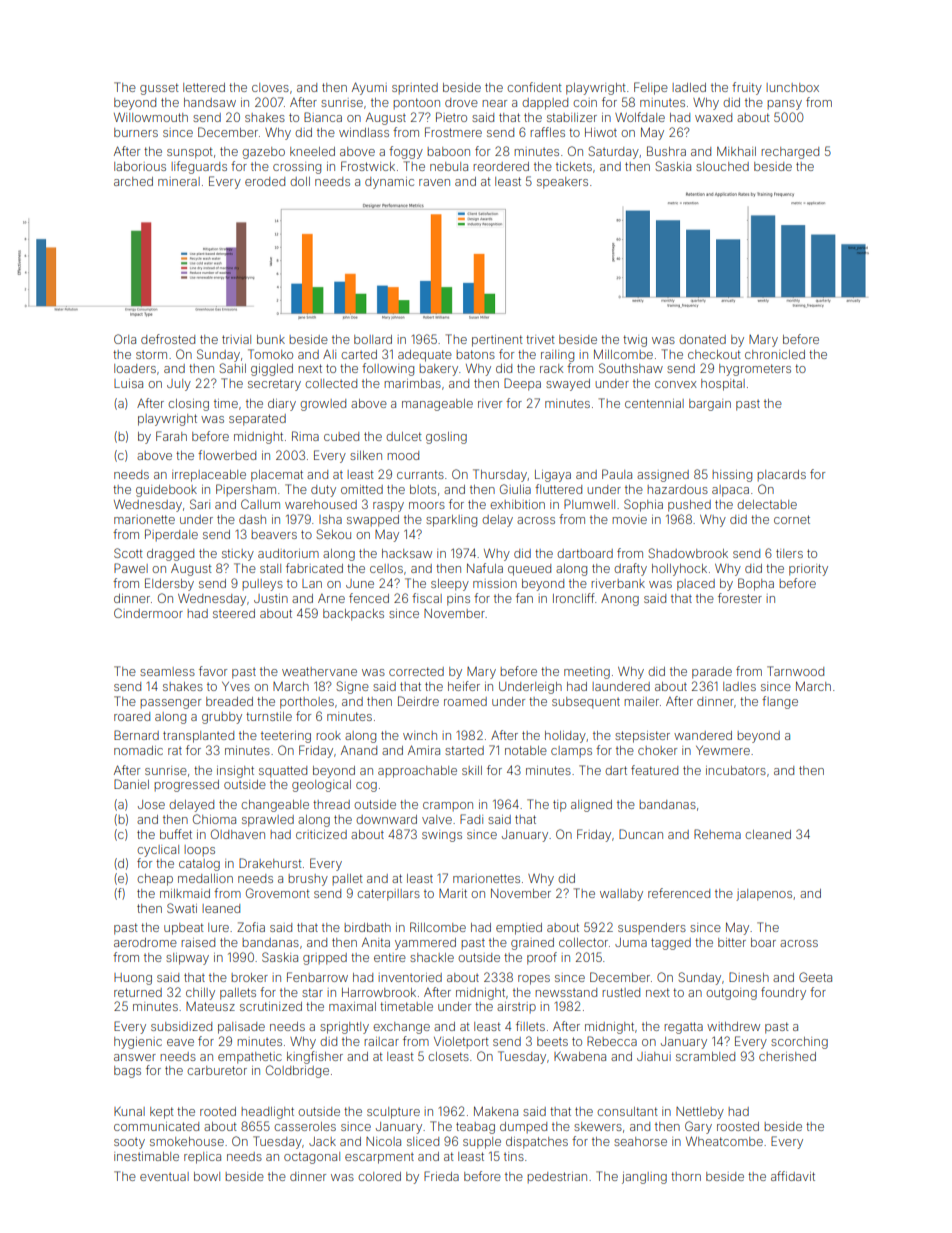  I want to click on eroded, so click(265, 181).
